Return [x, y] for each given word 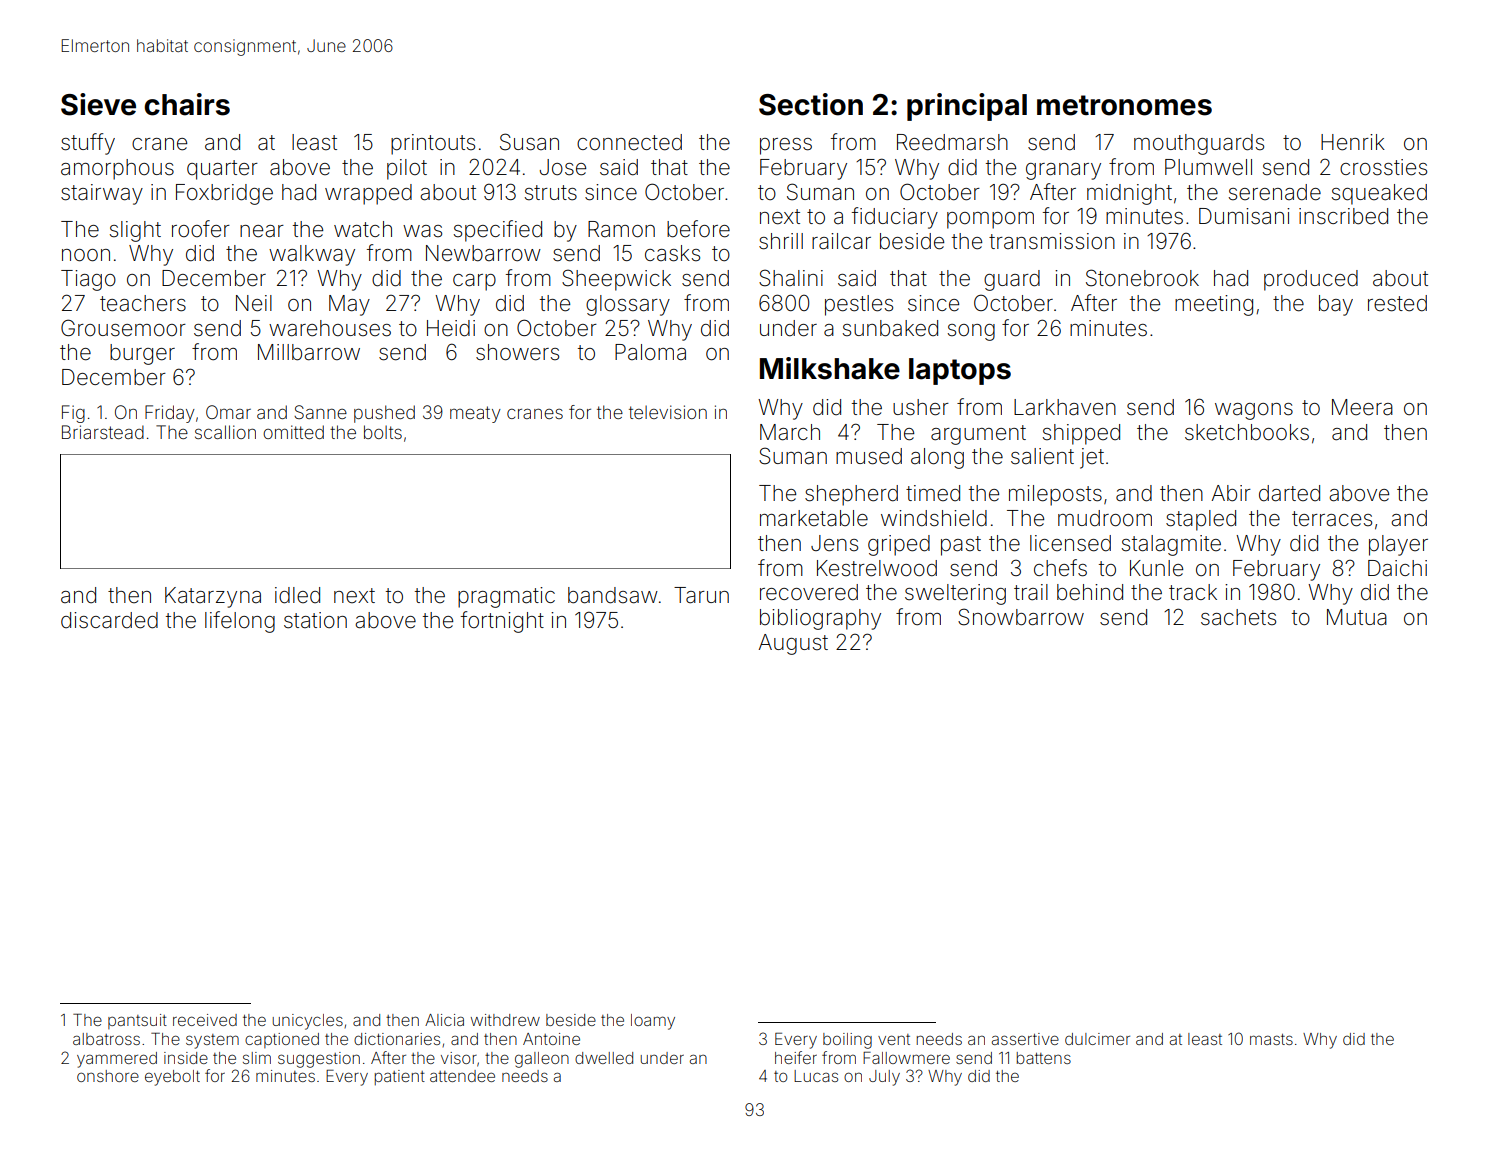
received [205, 1020]
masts [1271, 1039]
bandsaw [613, 595]
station [315, 620]
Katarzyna [213, 597]
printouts [433, 144]
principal [967, 107]
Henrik [1353, 142]
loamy [653, 1022]
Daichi [1397, 568]
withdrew [505, 1020]
